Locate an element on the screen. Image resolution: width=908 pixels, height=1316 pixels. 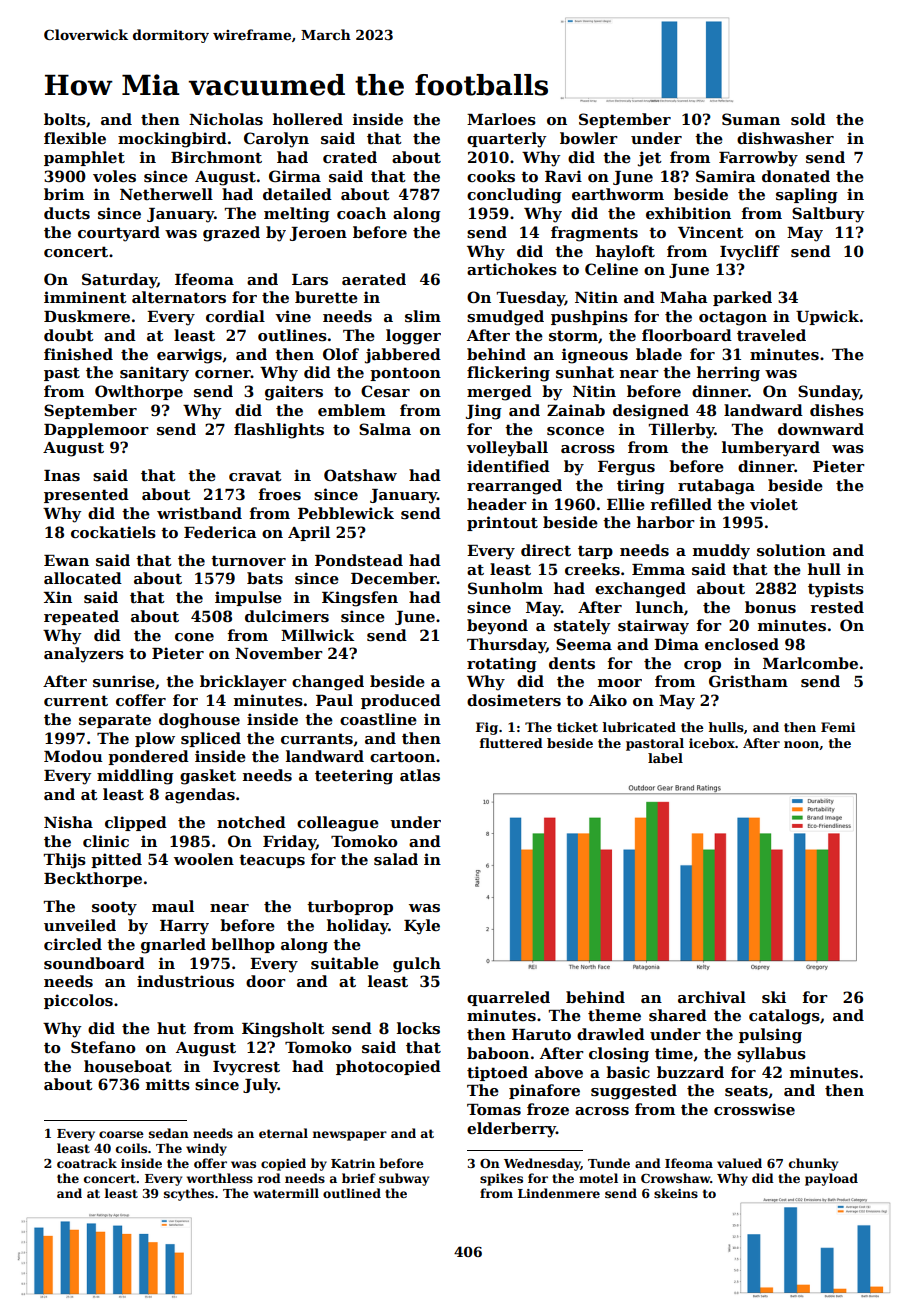
sapling is located at coordinates (807, 196).
